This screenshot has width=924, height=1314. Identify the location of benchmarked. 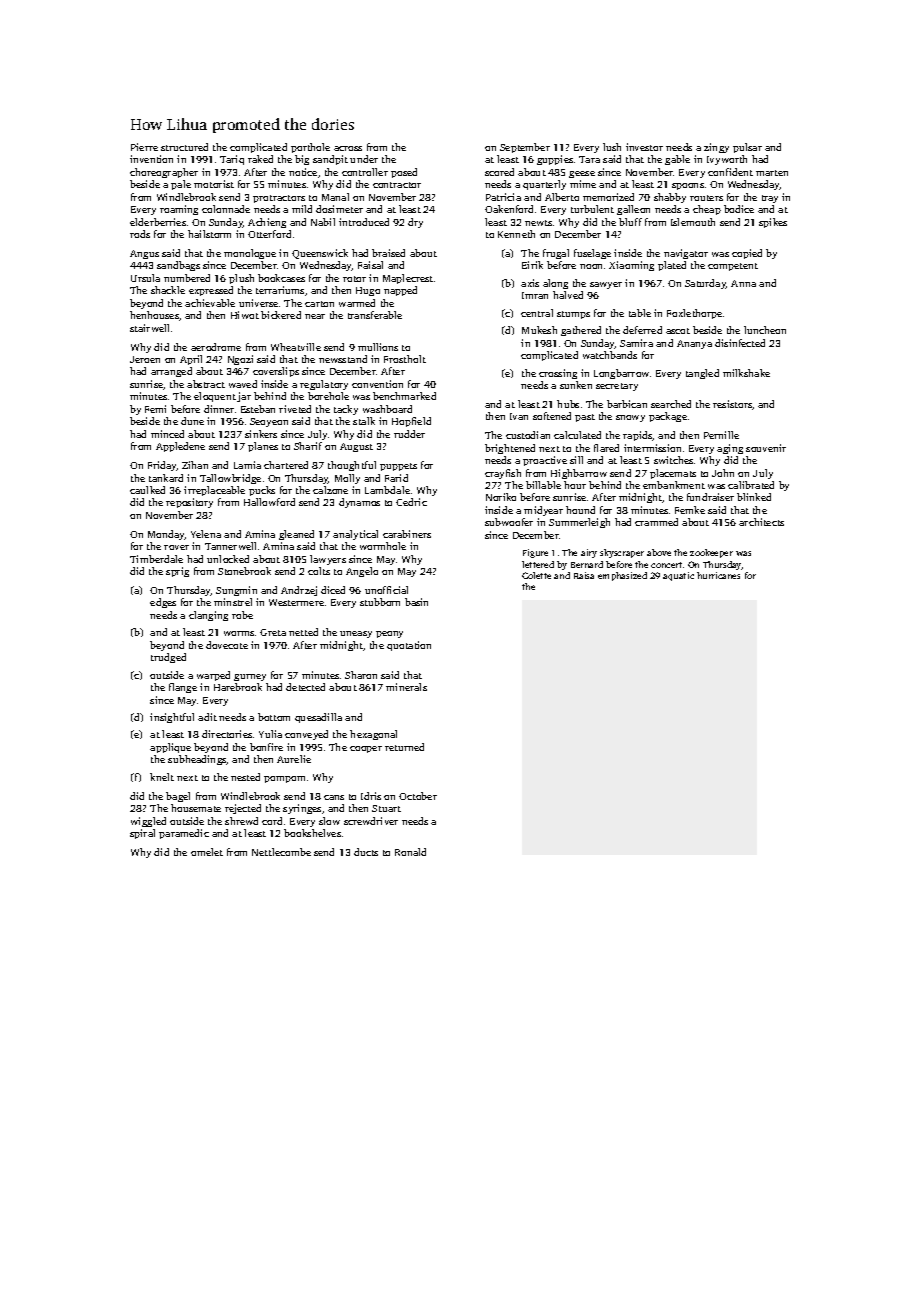
(404, 396).
